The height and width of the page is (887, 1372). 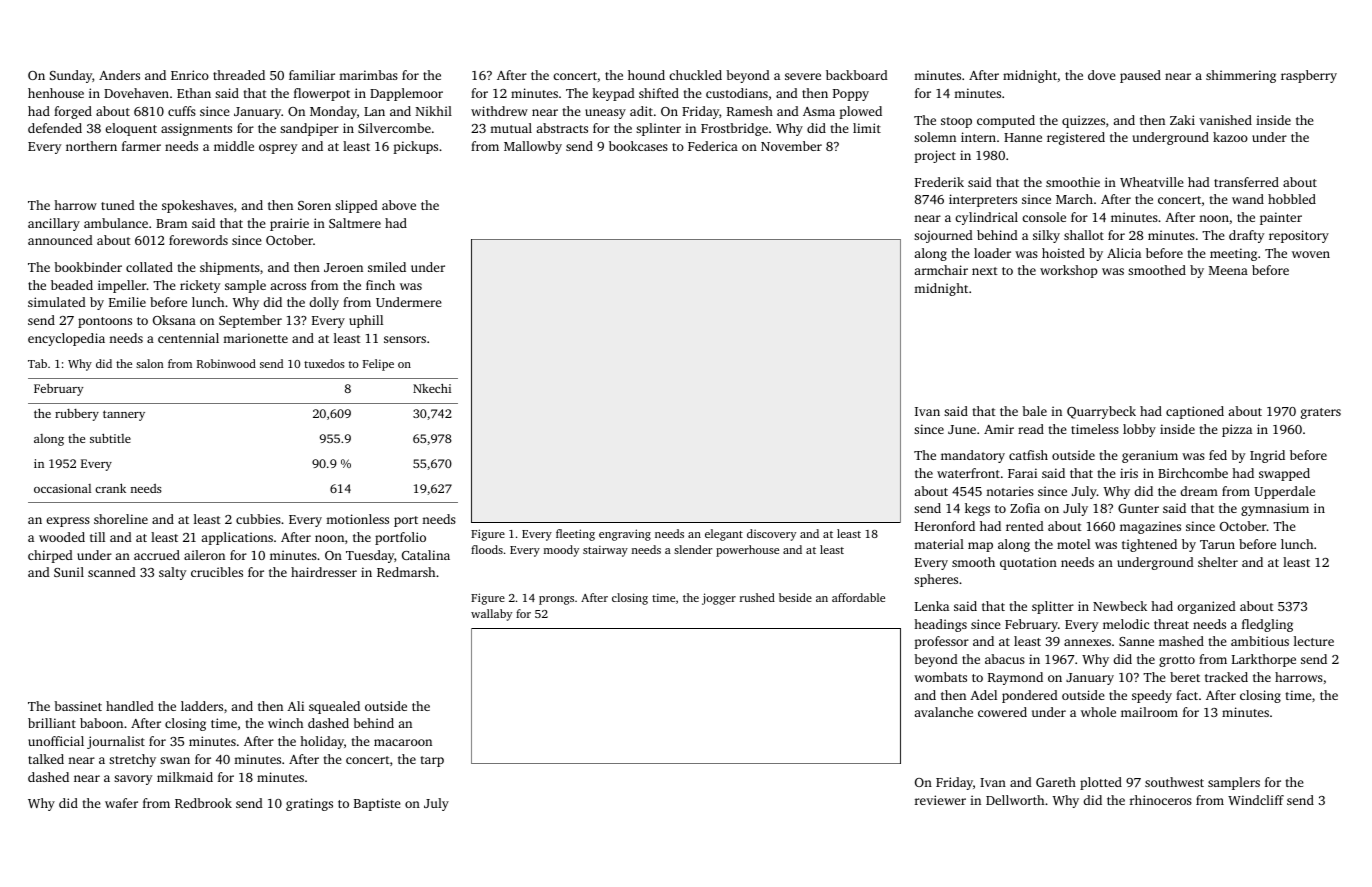 What do you see at coordinates (1149, 712) in the page?
I see `mailroom` at bounding box center [1149, 712].
